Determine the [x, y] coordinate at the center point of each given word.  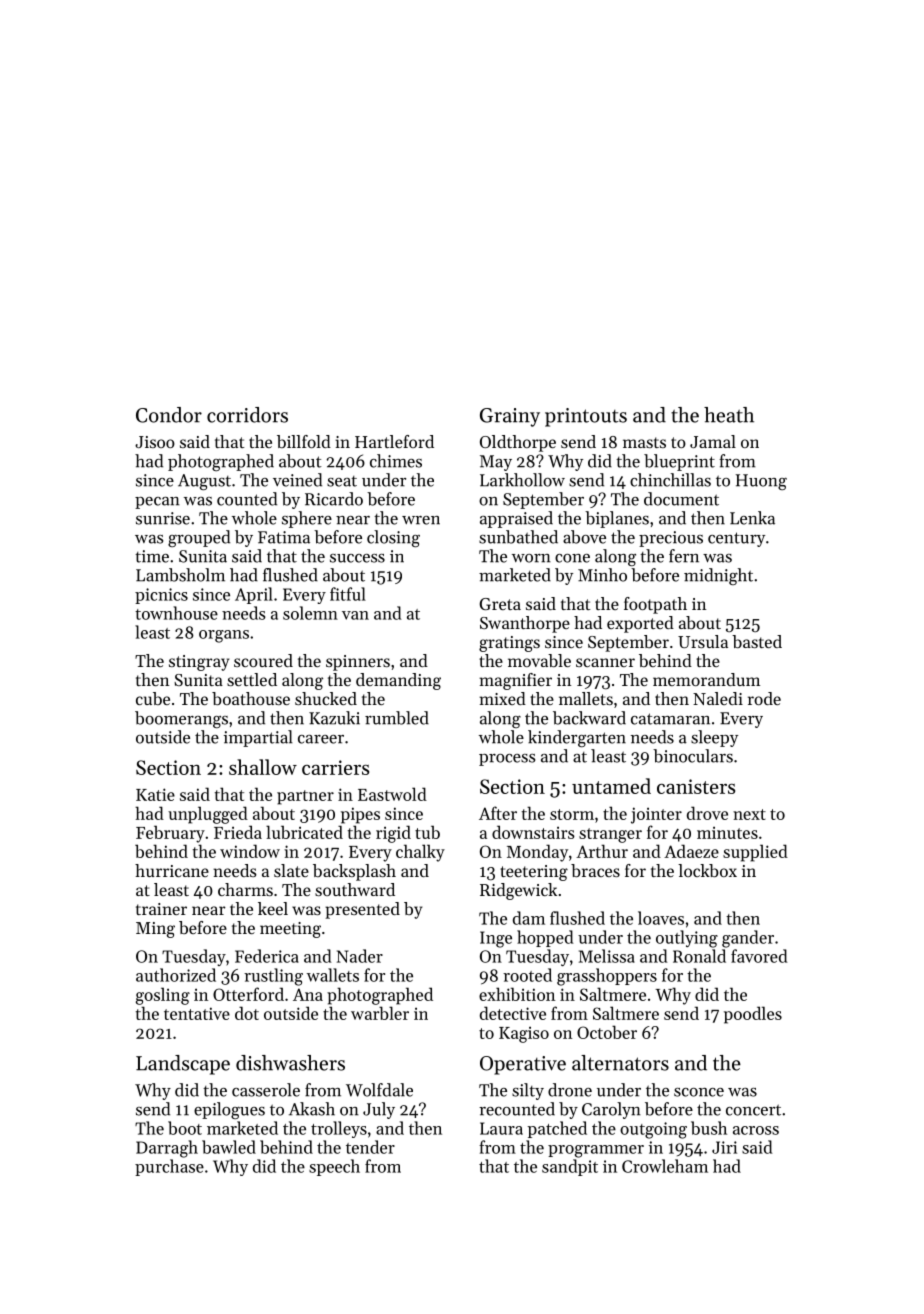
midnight [718, 576]
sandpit [570, 1167]
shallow [263, 767]
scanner [605, 662]
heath [729, 415]
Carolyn [611, 1110]
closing [393, 538]
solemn [310, 613]
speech [334, 1167]
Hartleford [394, 441]
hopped [545, 938]
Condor [169, 415]
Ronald [699, 956]
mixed [502, 698]
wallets [333, 975]
